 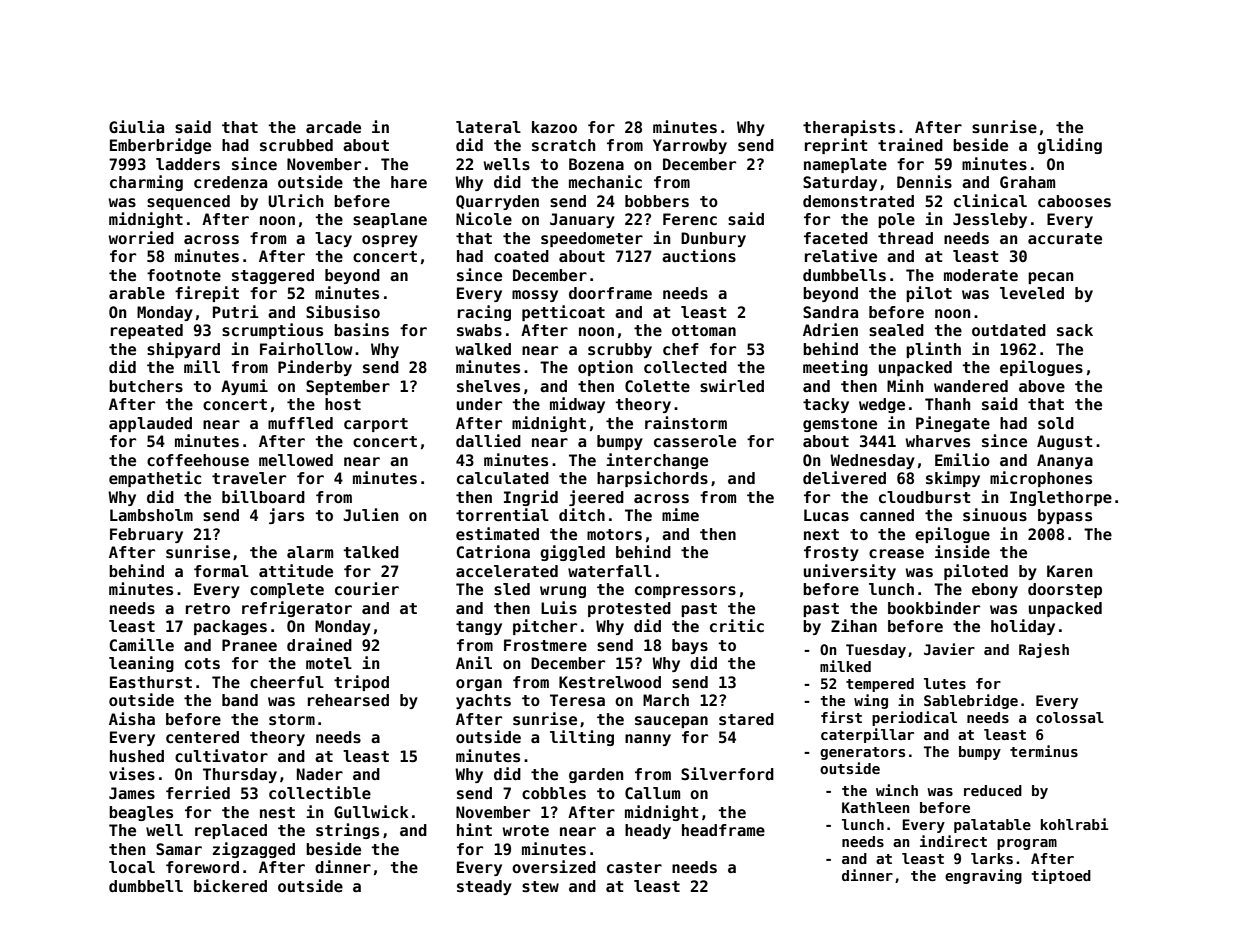 I want to click on Inglethorpe, so click(x=1061, y=498).
